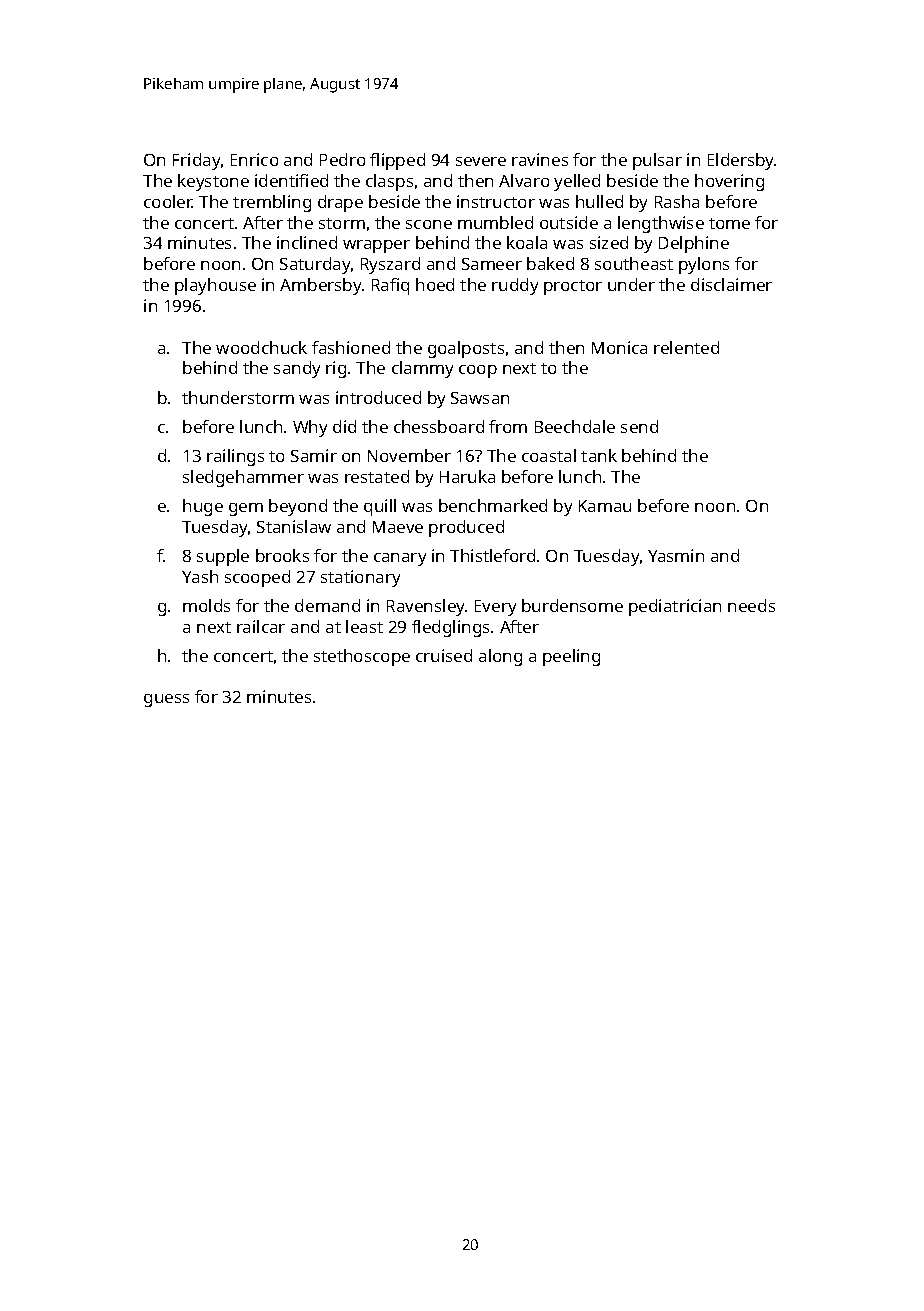 The width and height of the screenshot is (924, 1311). What do you see at coordinates (196, 161) in the screenshot?
I see `Friday` at bounding box center [196, 161].
